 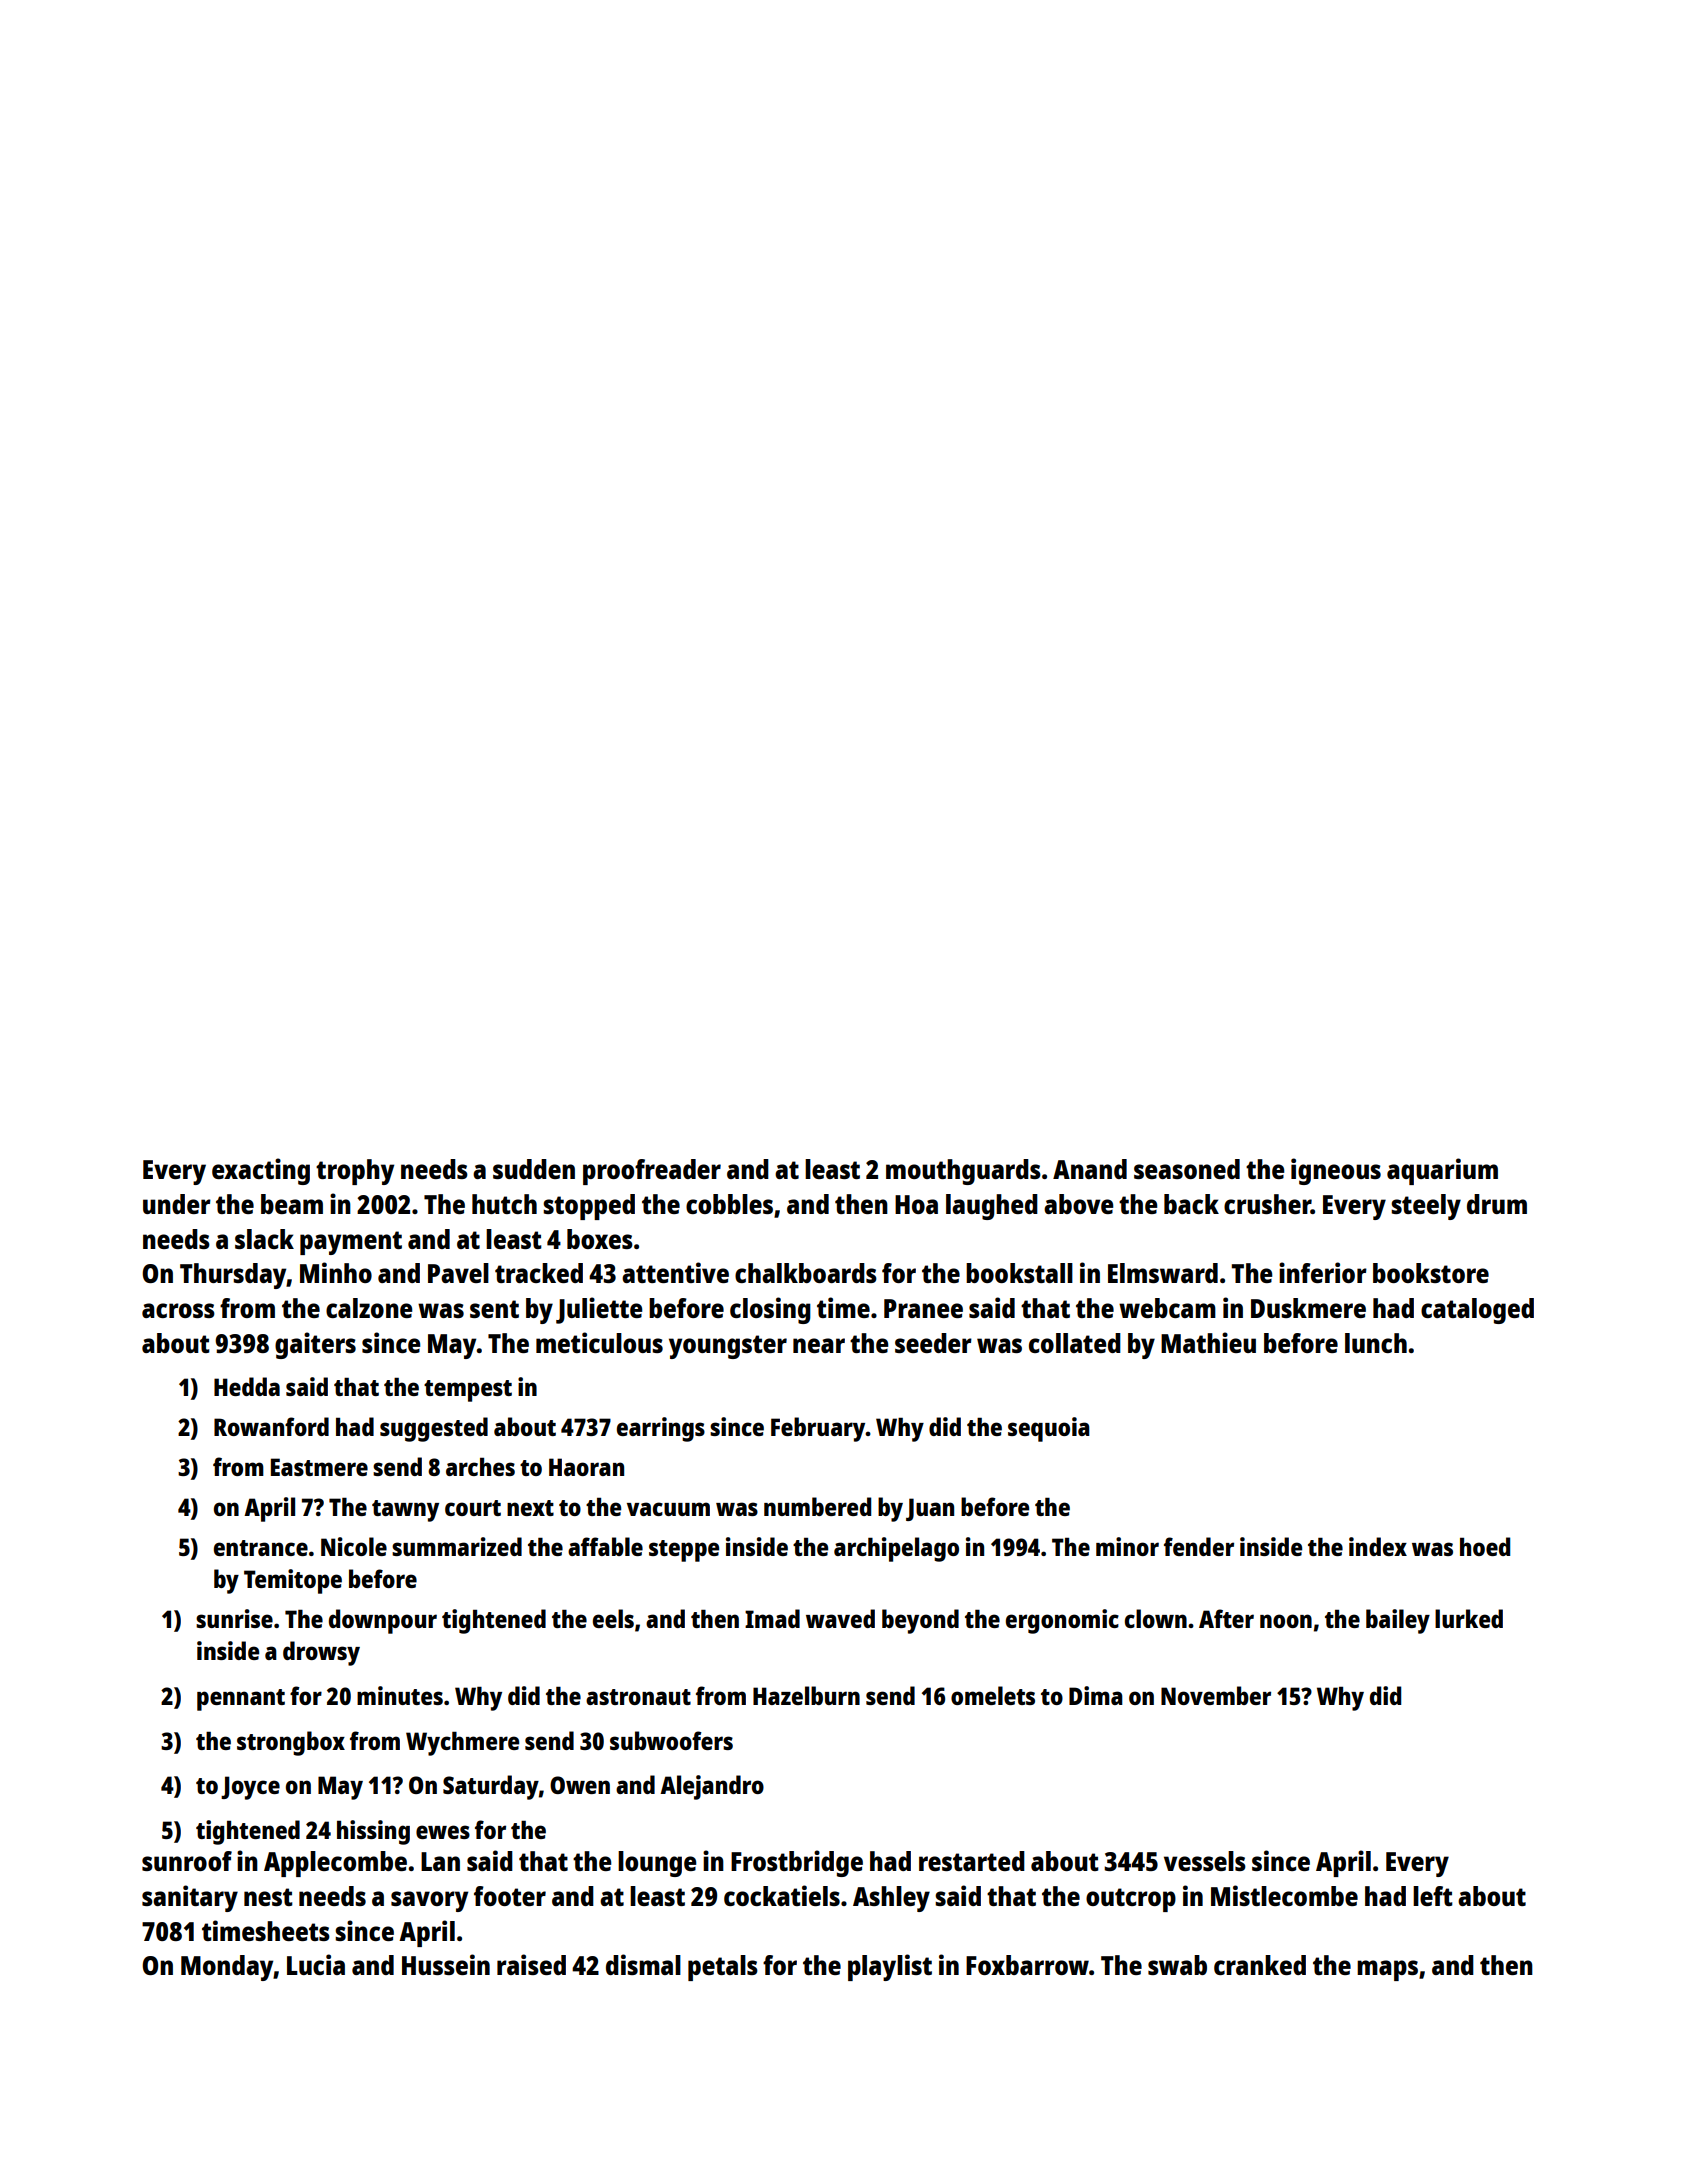 What do you see at coordinates (613, 1618) in the image?
I see `eels` at bounding box center [613, 1618].
